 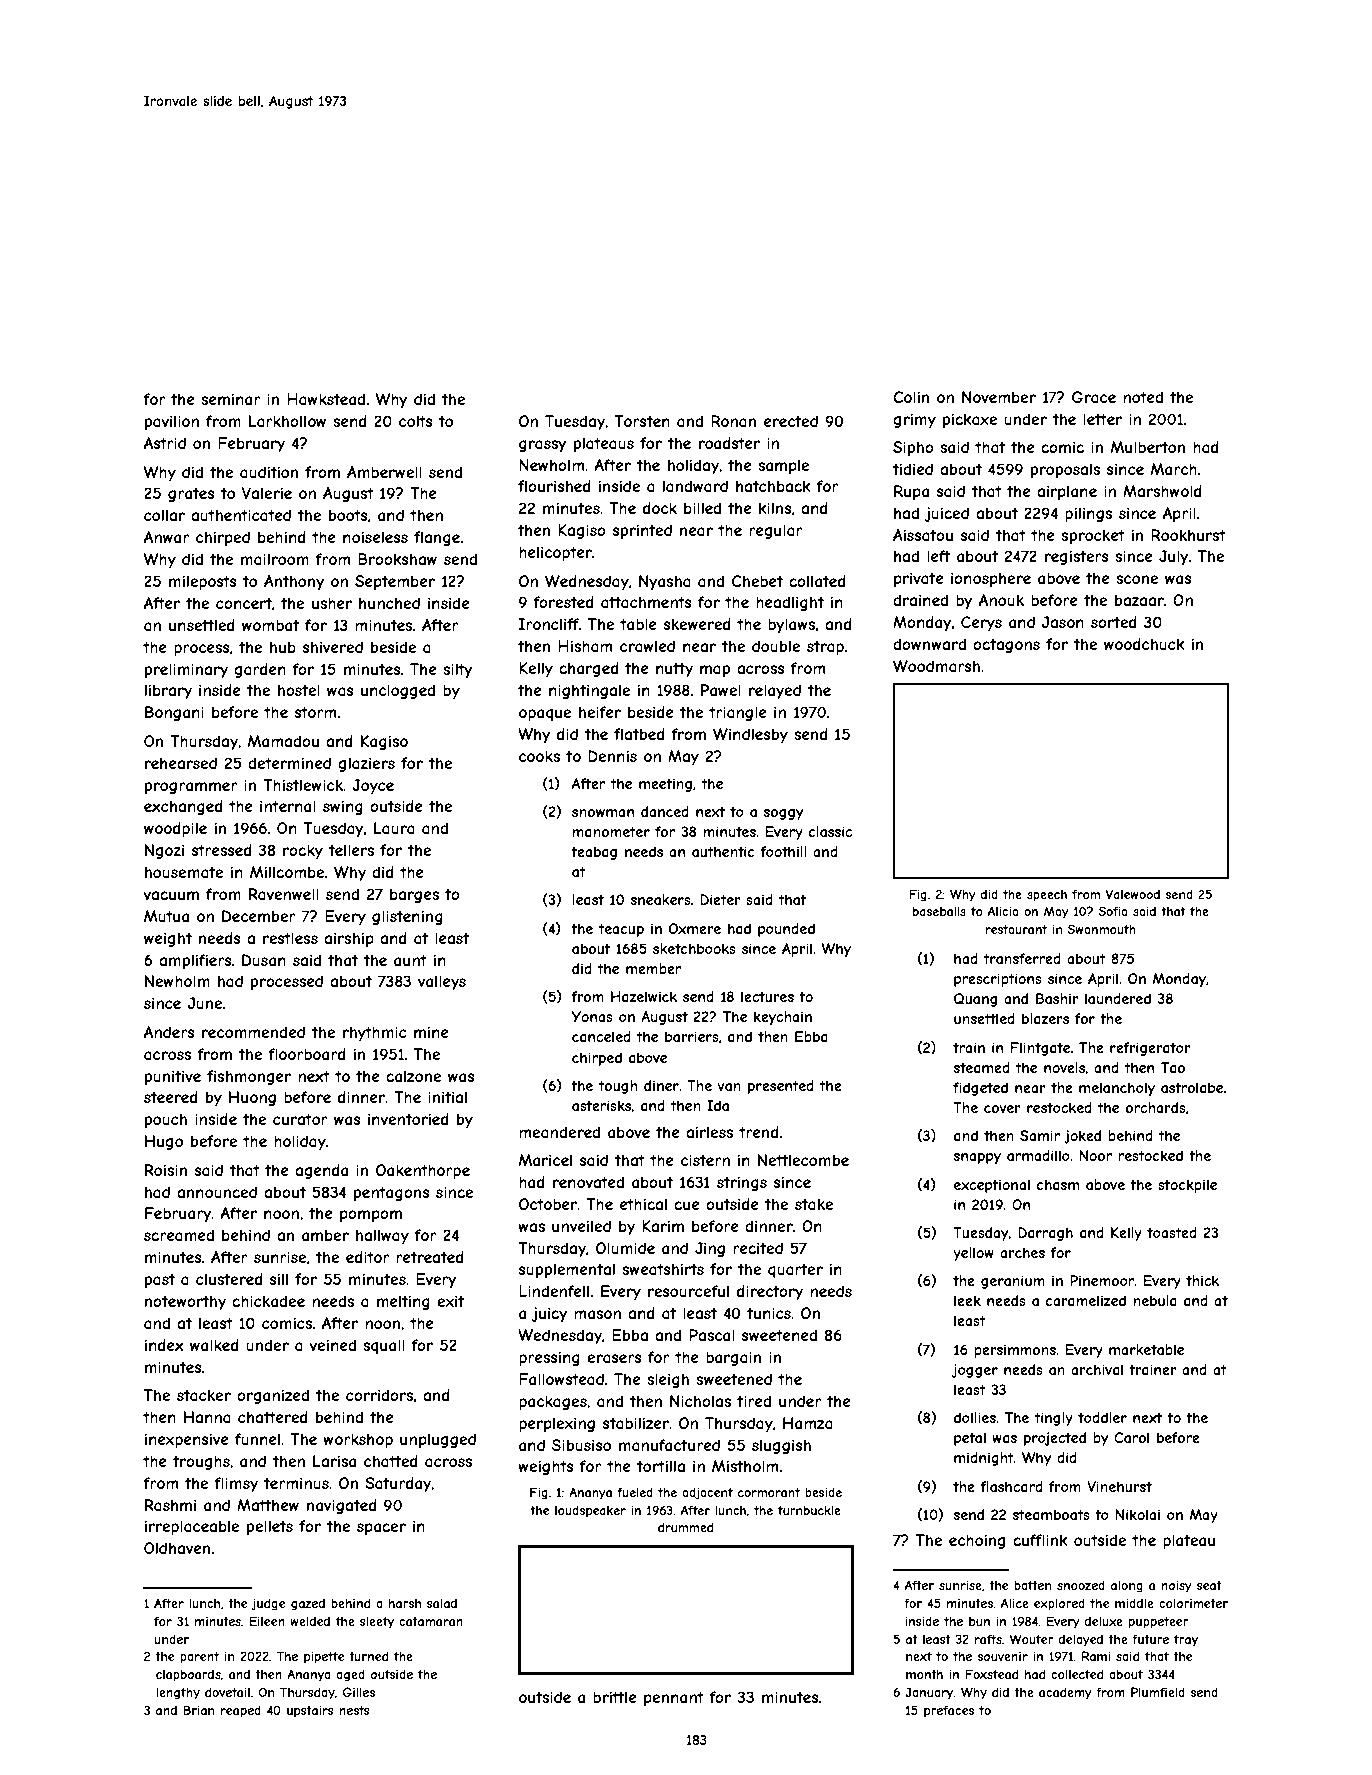 What do you see at coordinates (177, 1548) in the image?
I see `Oldhaven` at bounding box center [177, 1548].
